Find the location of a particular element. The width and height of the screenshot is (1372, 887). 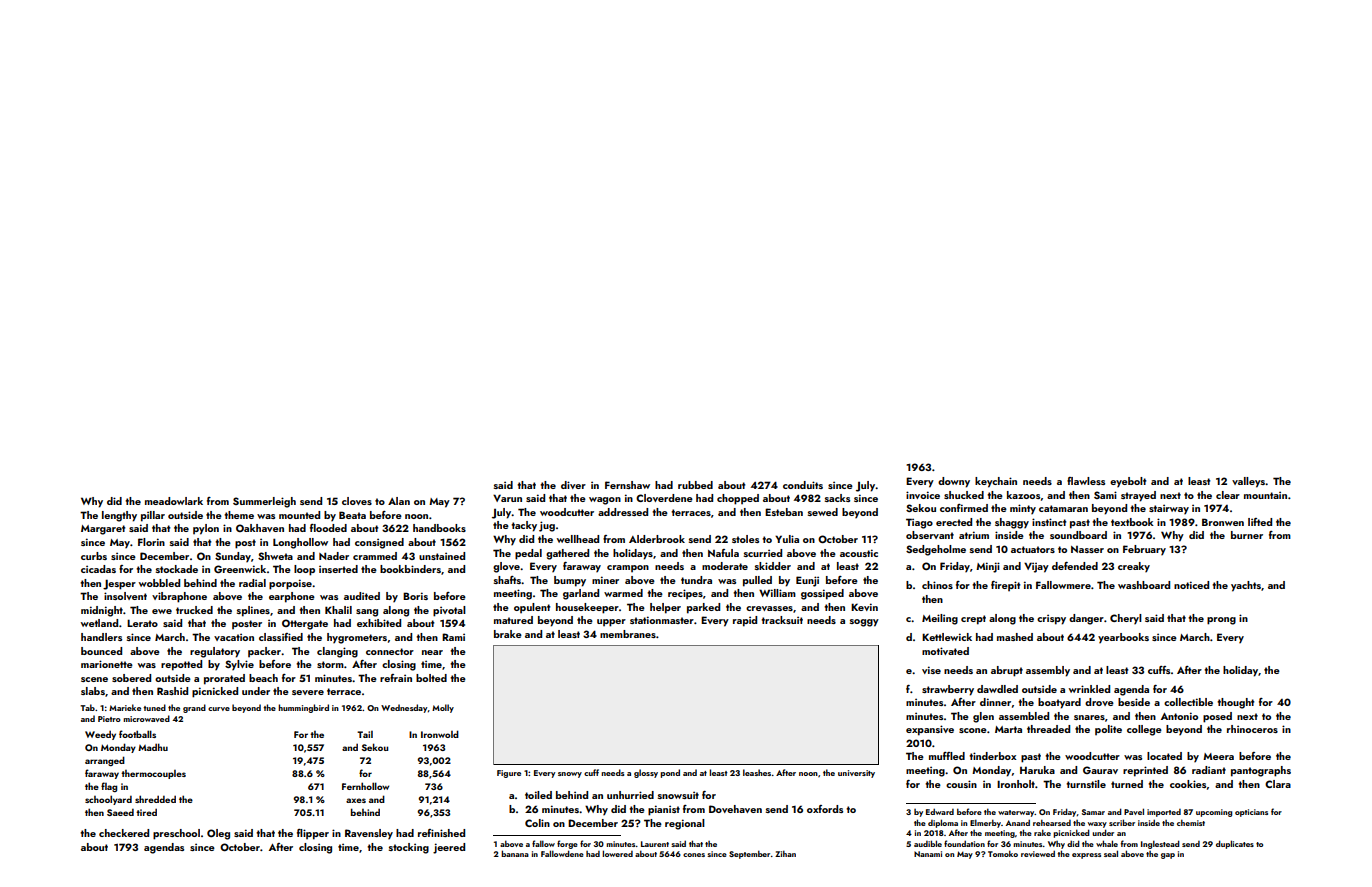

conduits is located at coordinates (803, 485).
